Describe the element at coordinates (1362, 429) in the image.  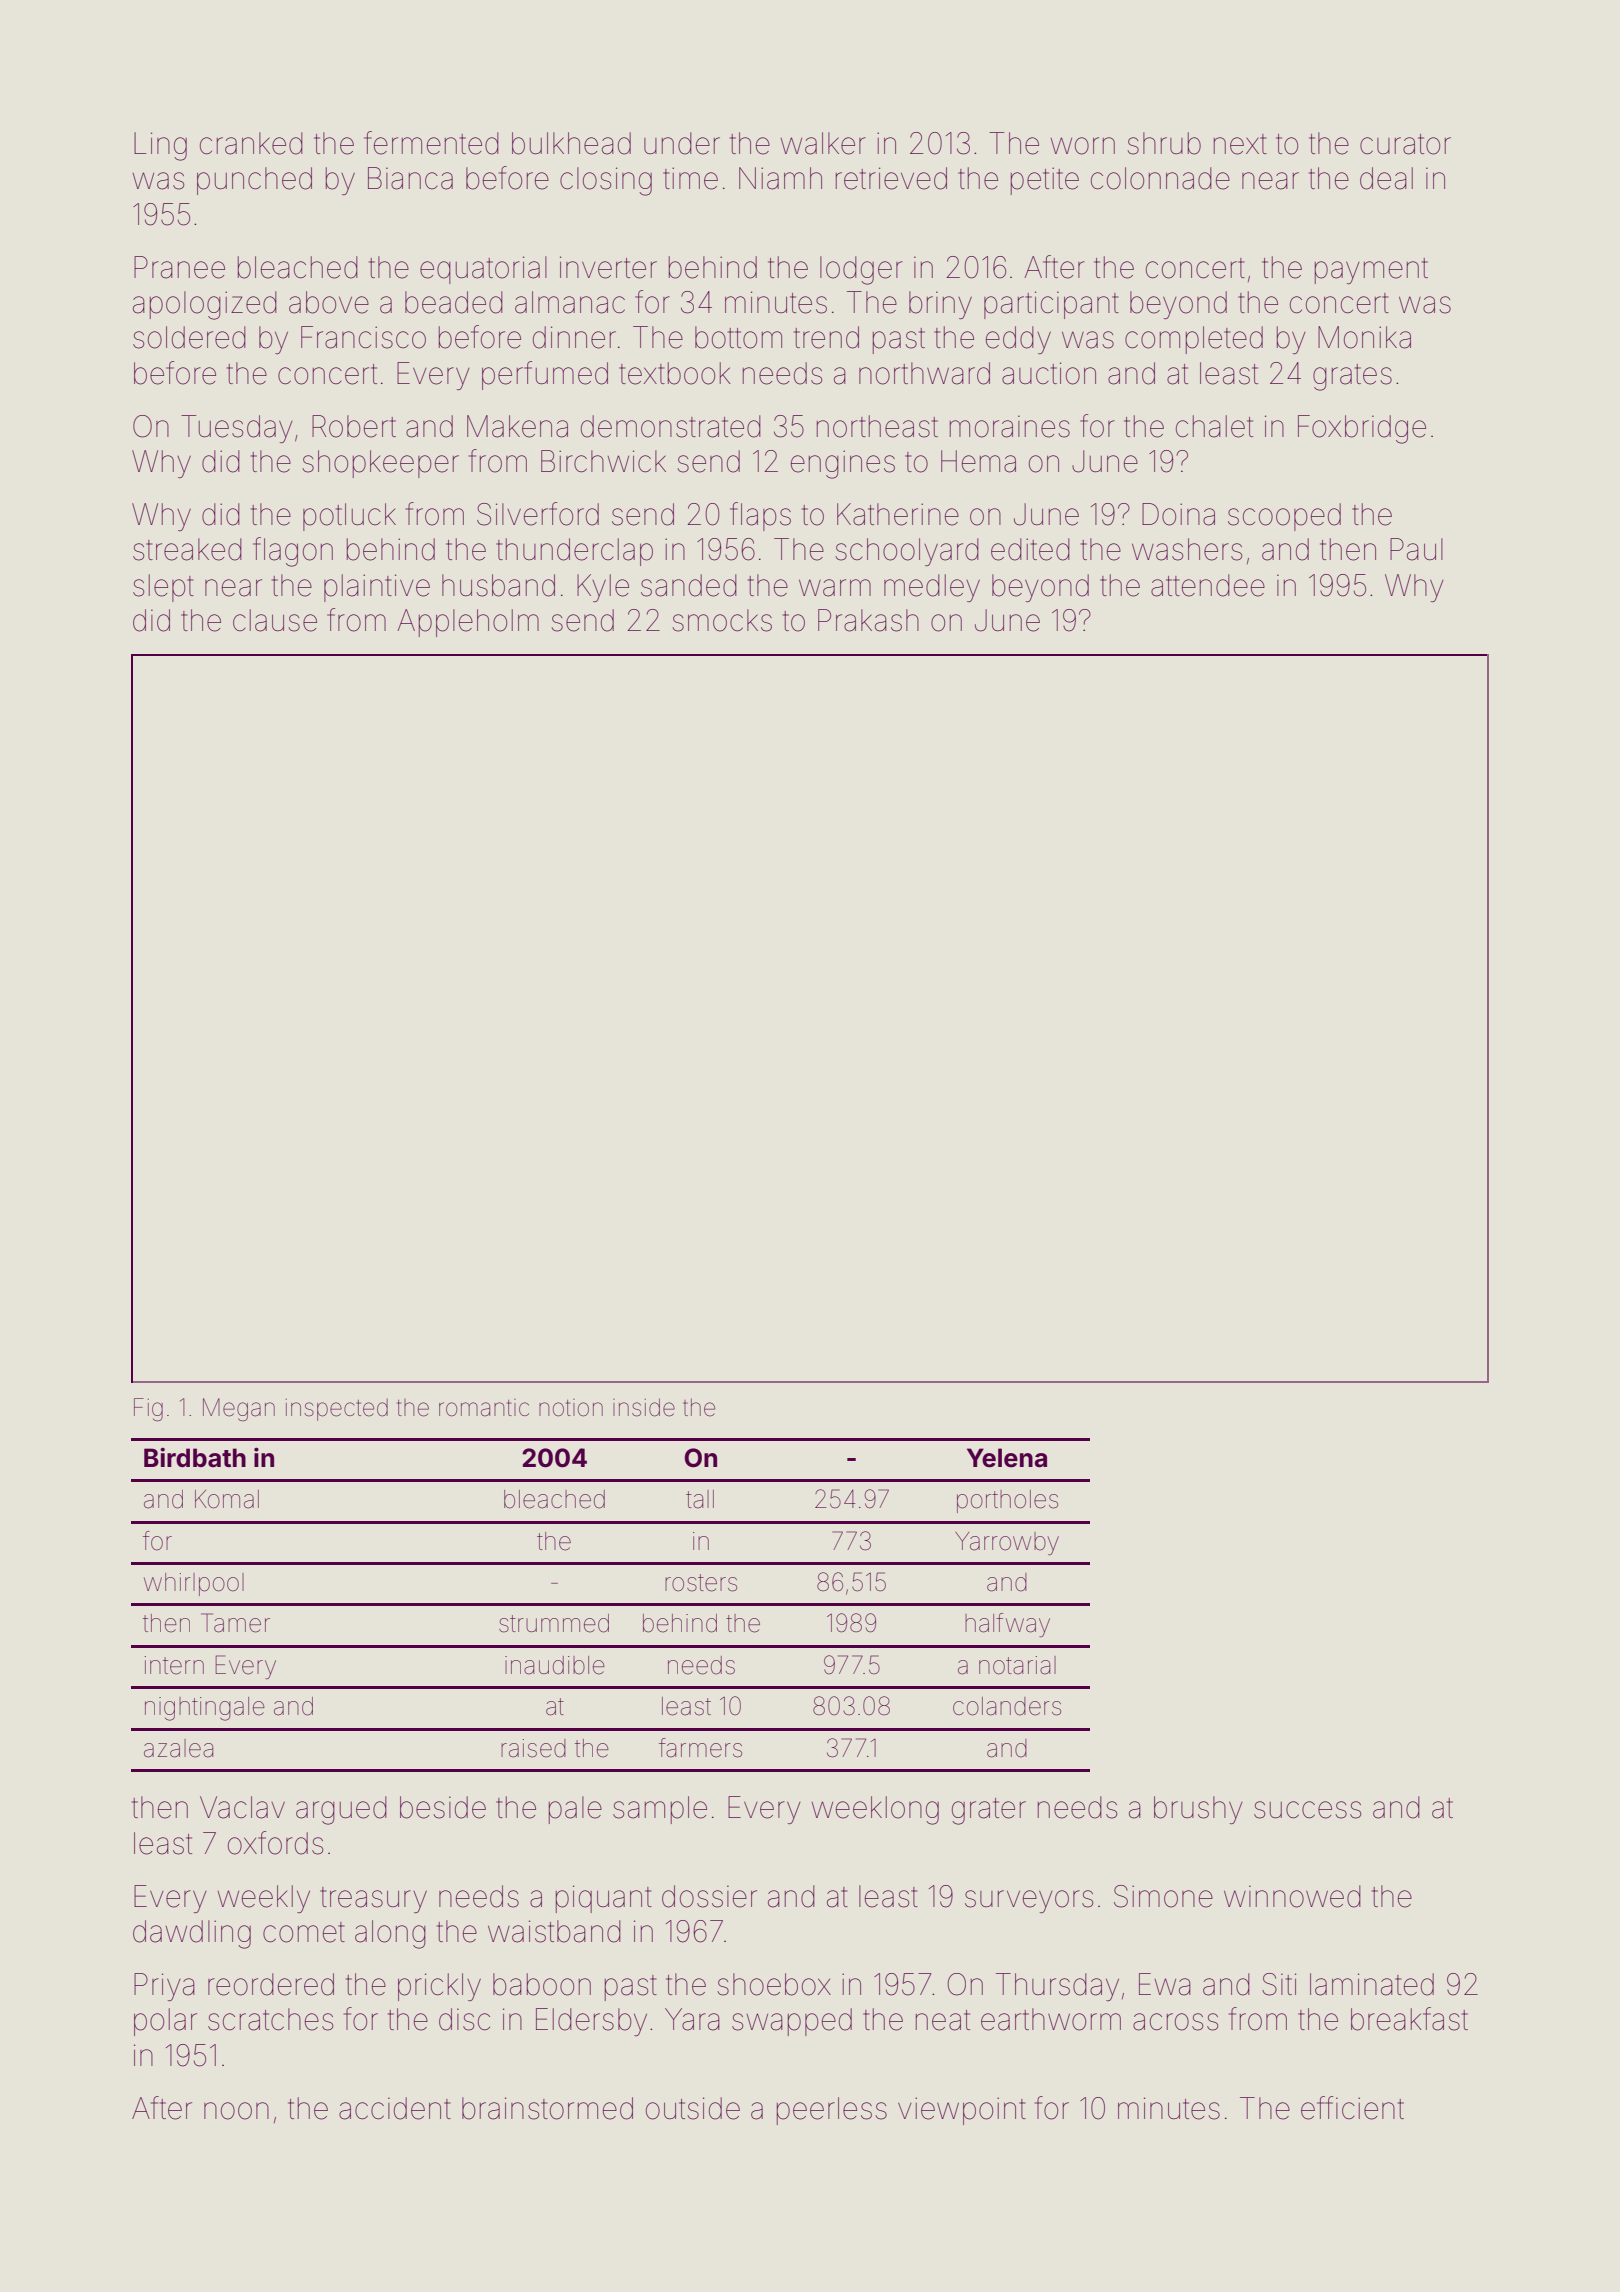
I see `Foxbridge` at that location.
